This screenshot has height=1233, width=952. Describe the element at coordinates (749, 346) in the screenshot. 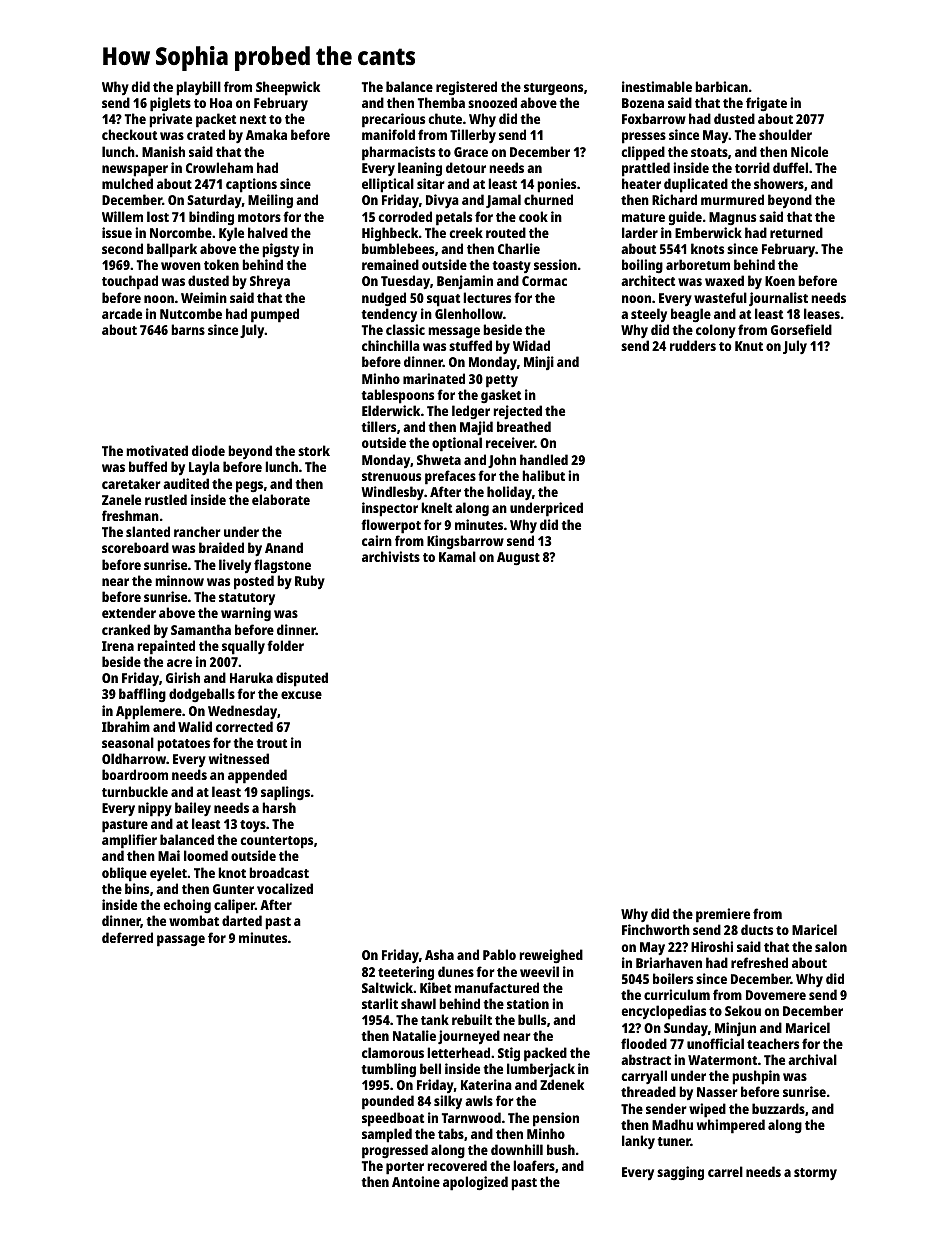

I see `Knut` at that location.
